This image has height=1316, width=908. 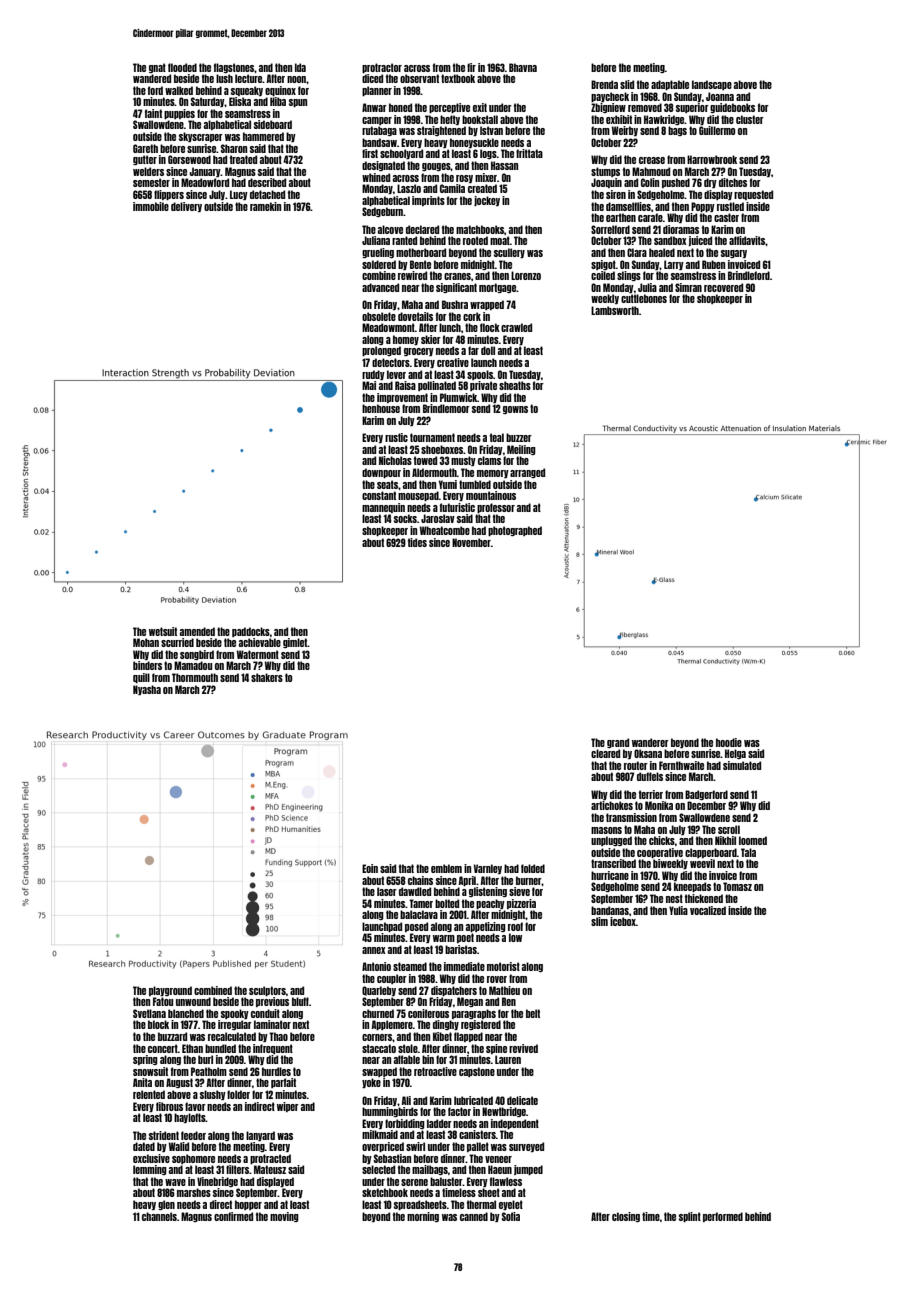 I want to click on Lucy, so click(x=239, y=195).
